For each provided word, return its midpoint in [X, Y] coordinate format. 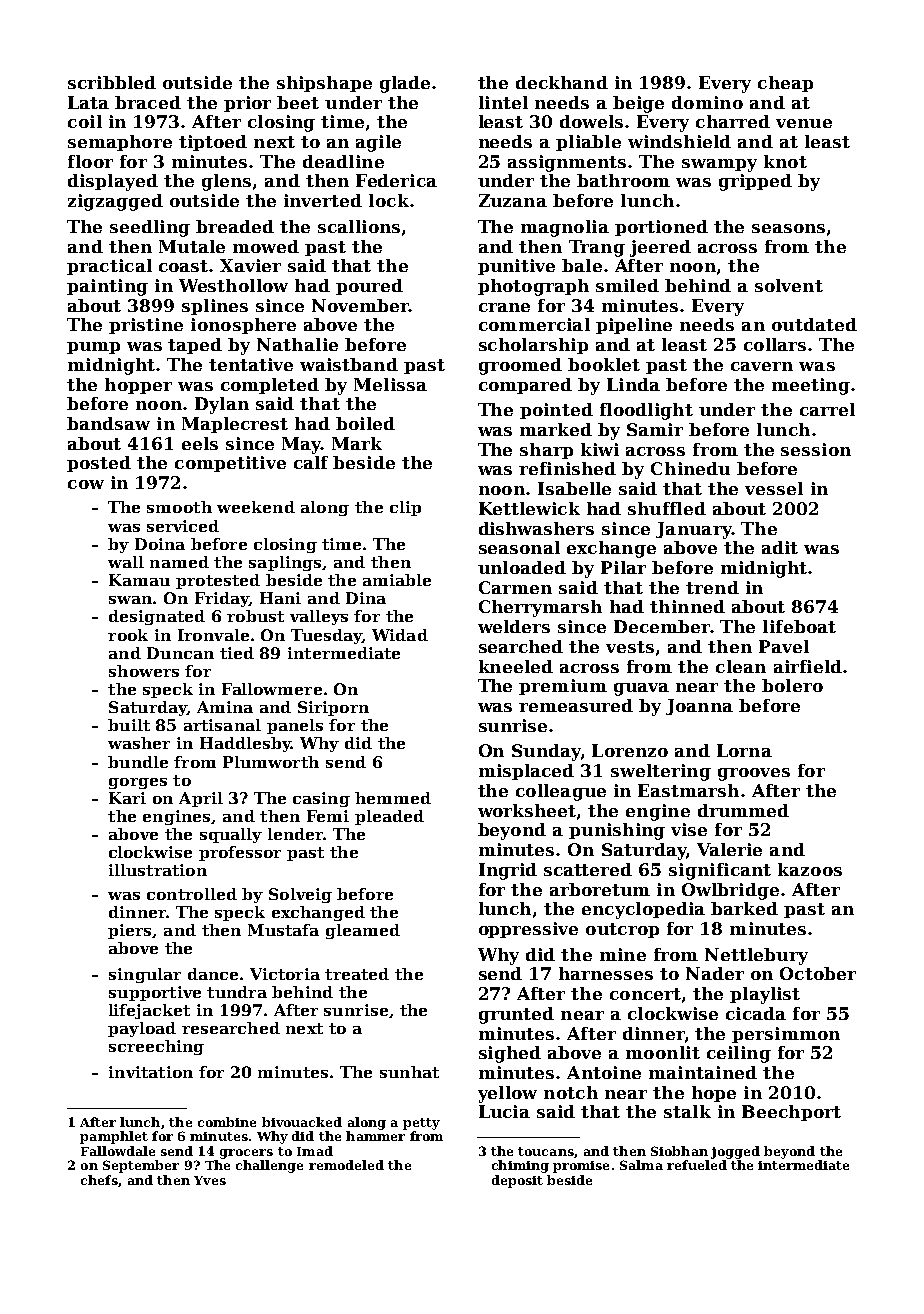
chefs [99, 1180]
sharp [546, 451]
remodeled [346, 1165]
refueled [697, 1165]
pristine [146, 326]
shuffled [667, 508]
